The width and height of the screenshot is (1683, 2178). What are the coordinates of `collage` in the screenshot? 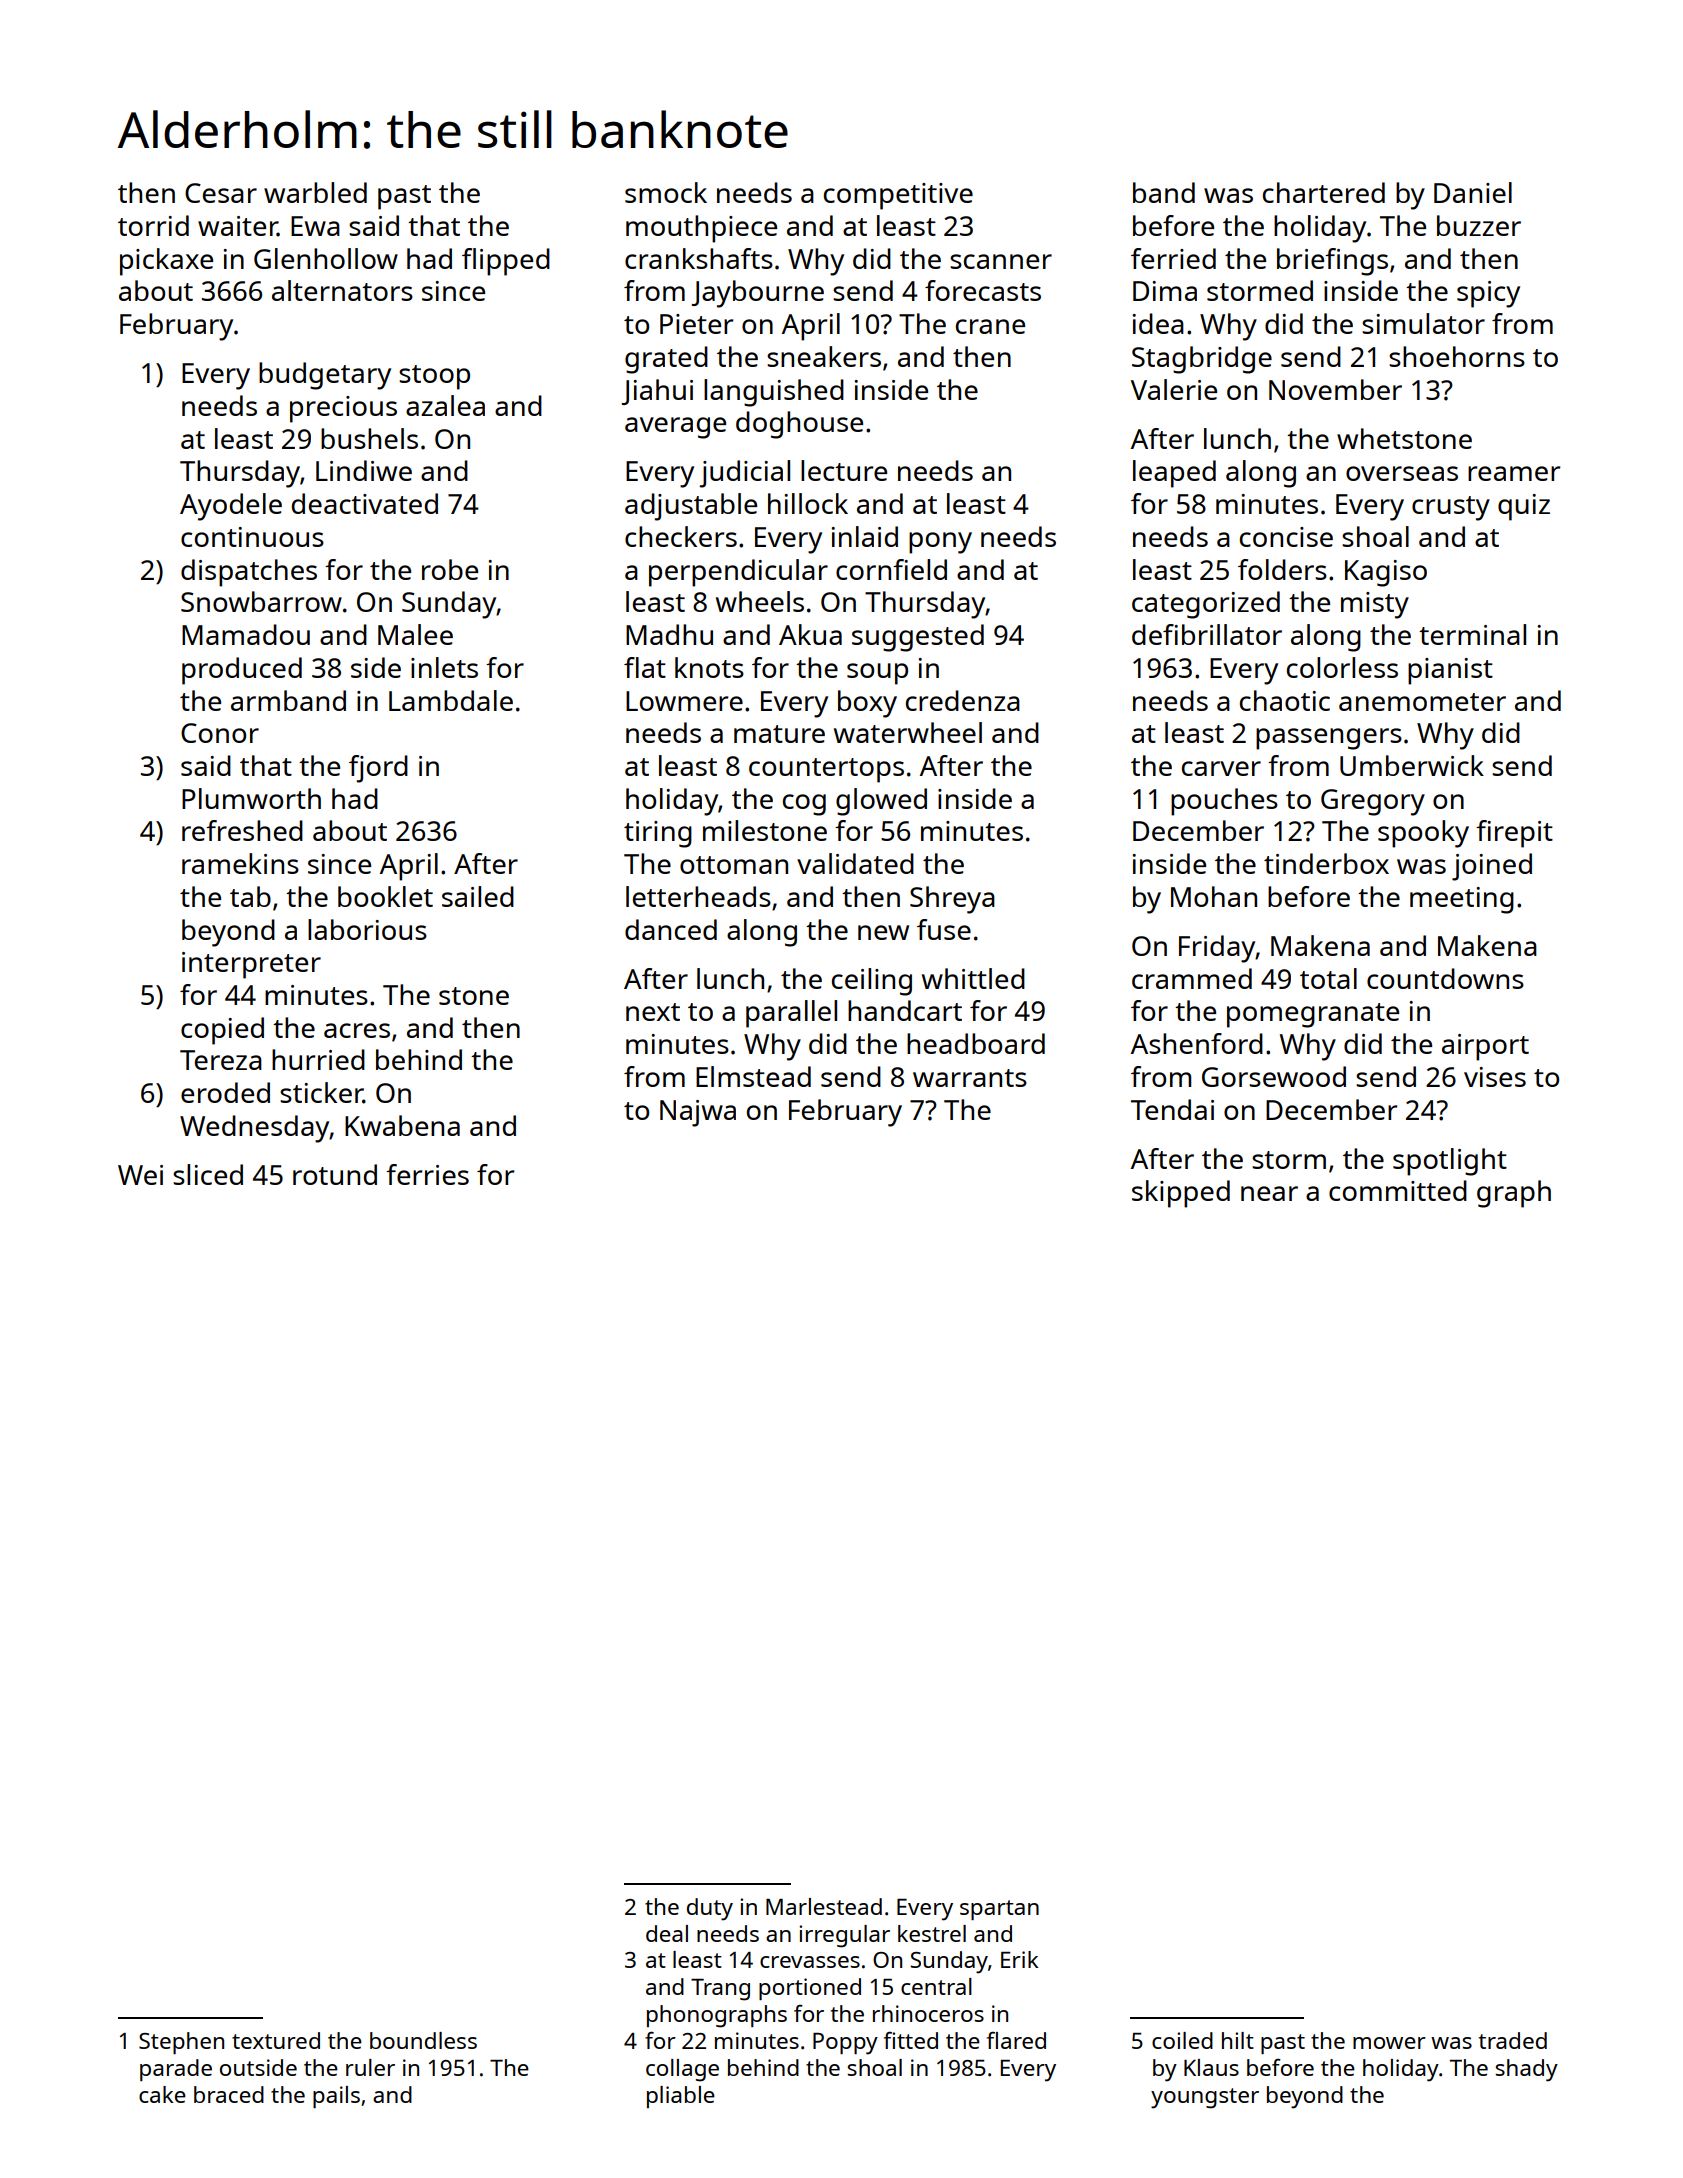 It's located at (682, 2070).
